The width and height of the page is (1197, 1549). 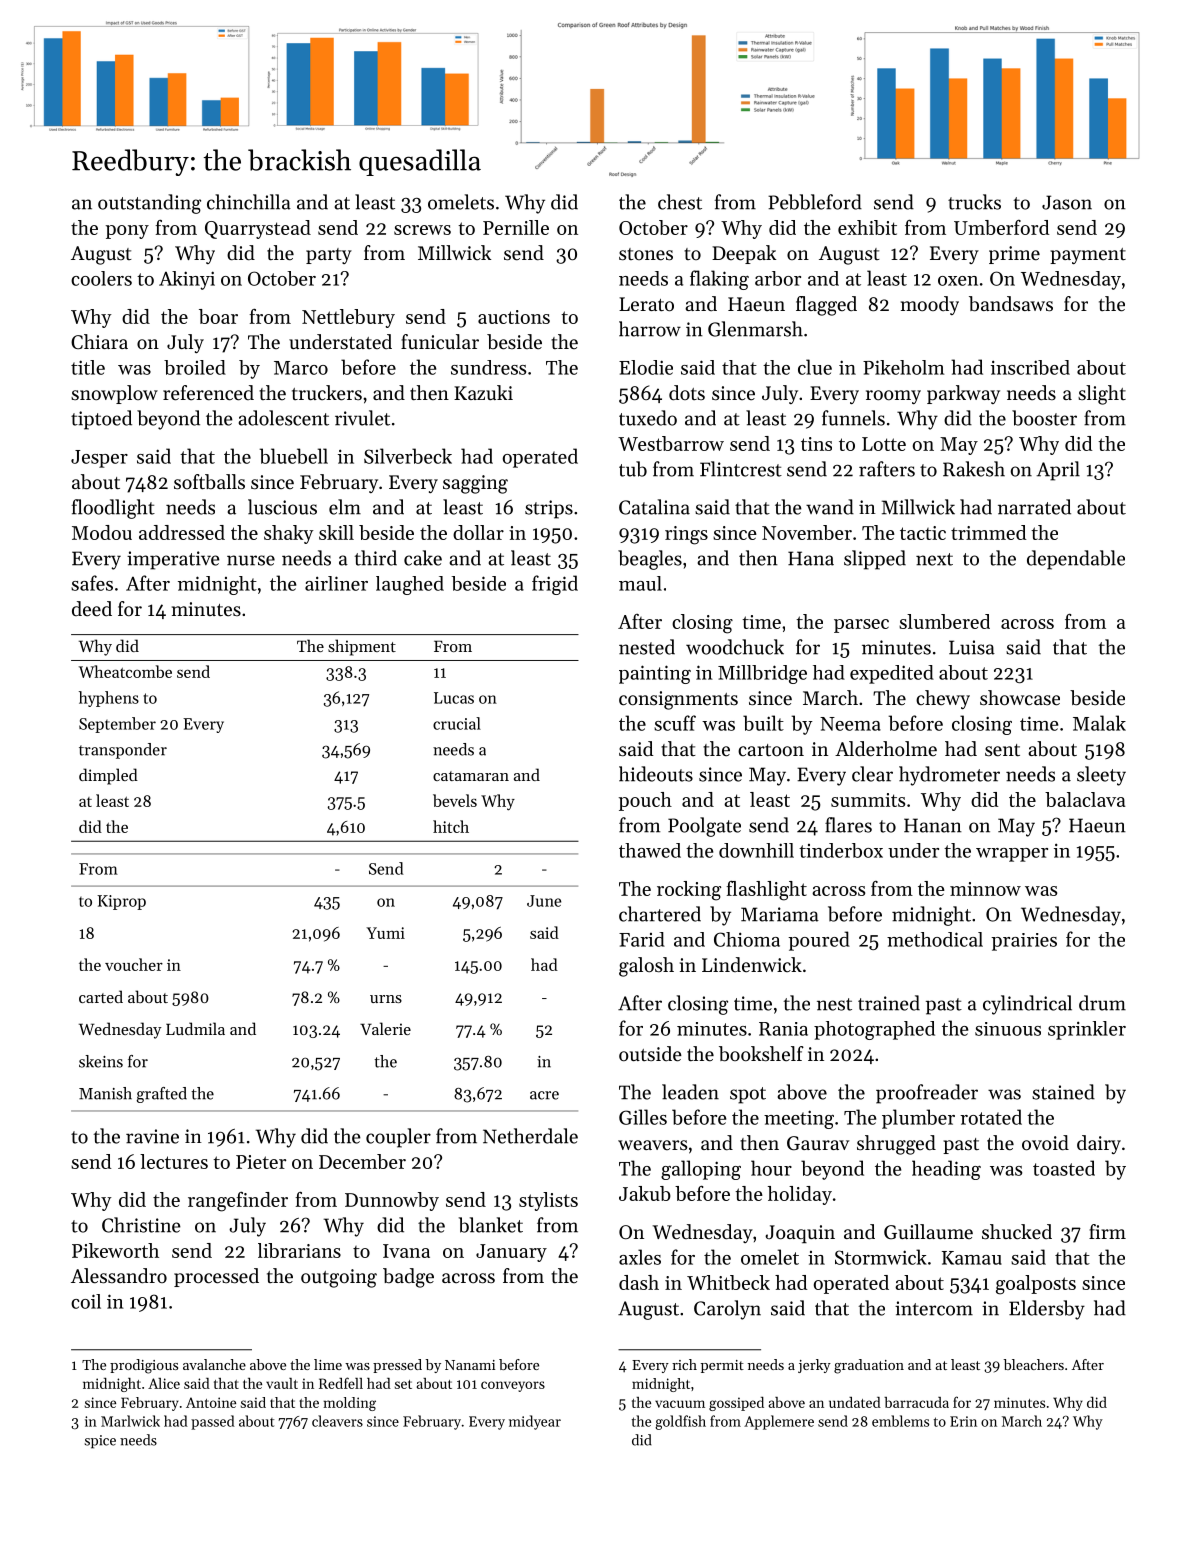 I want to click on shrugged, so click(x=896, y=1145).
